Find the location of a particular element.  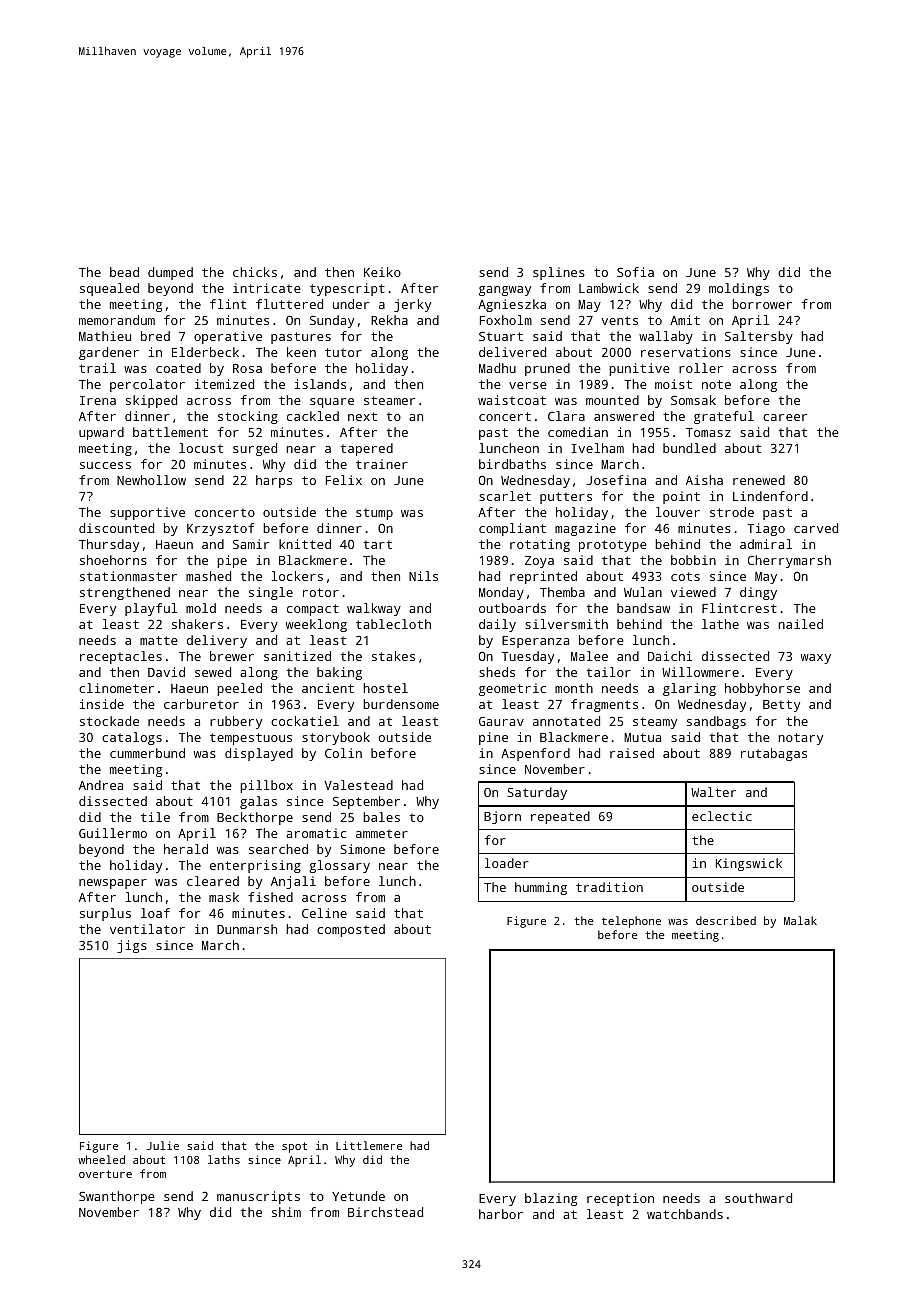

reception is located at coordinates (620, 1199).
